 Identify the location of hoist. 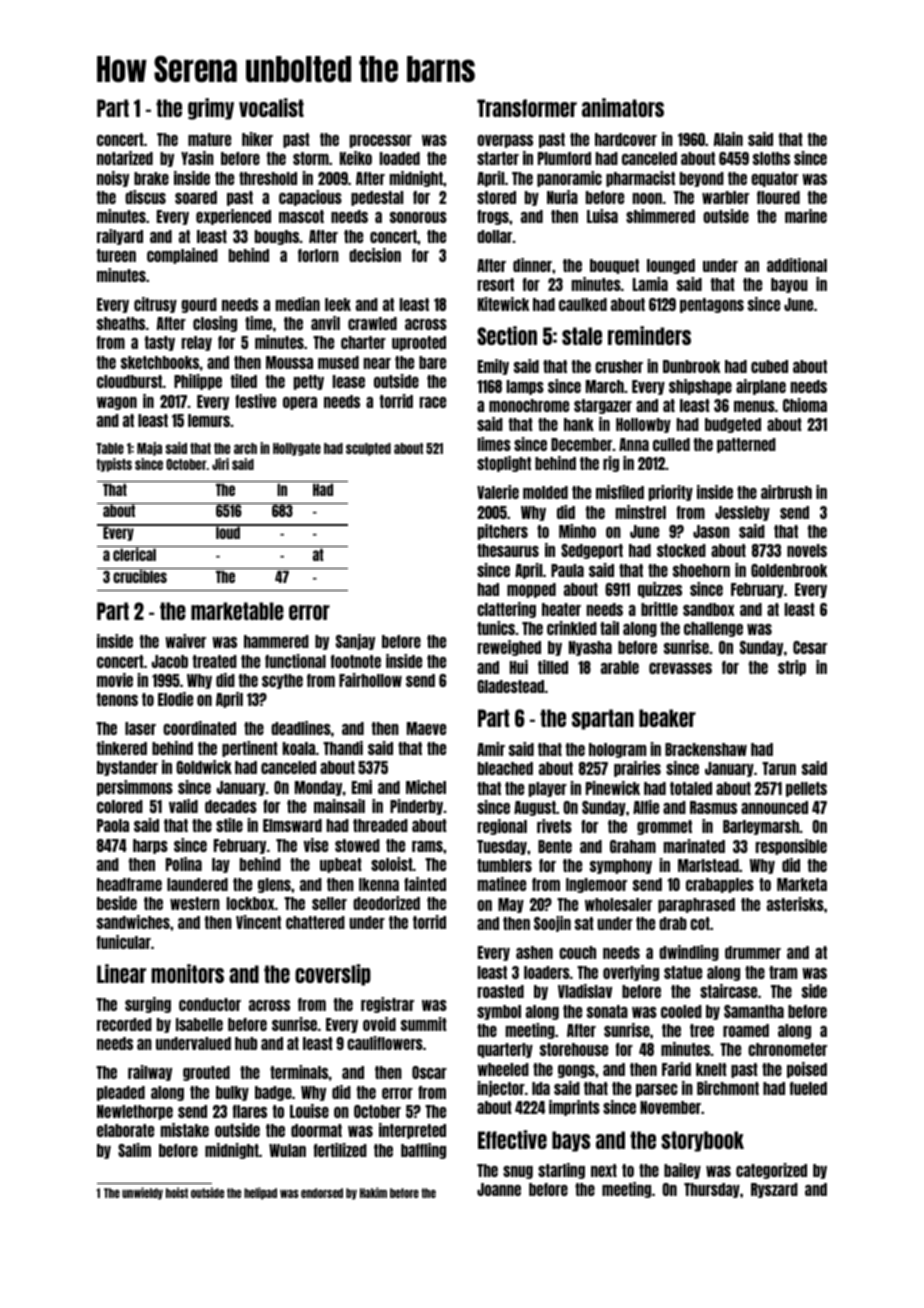
(177, 1192).
